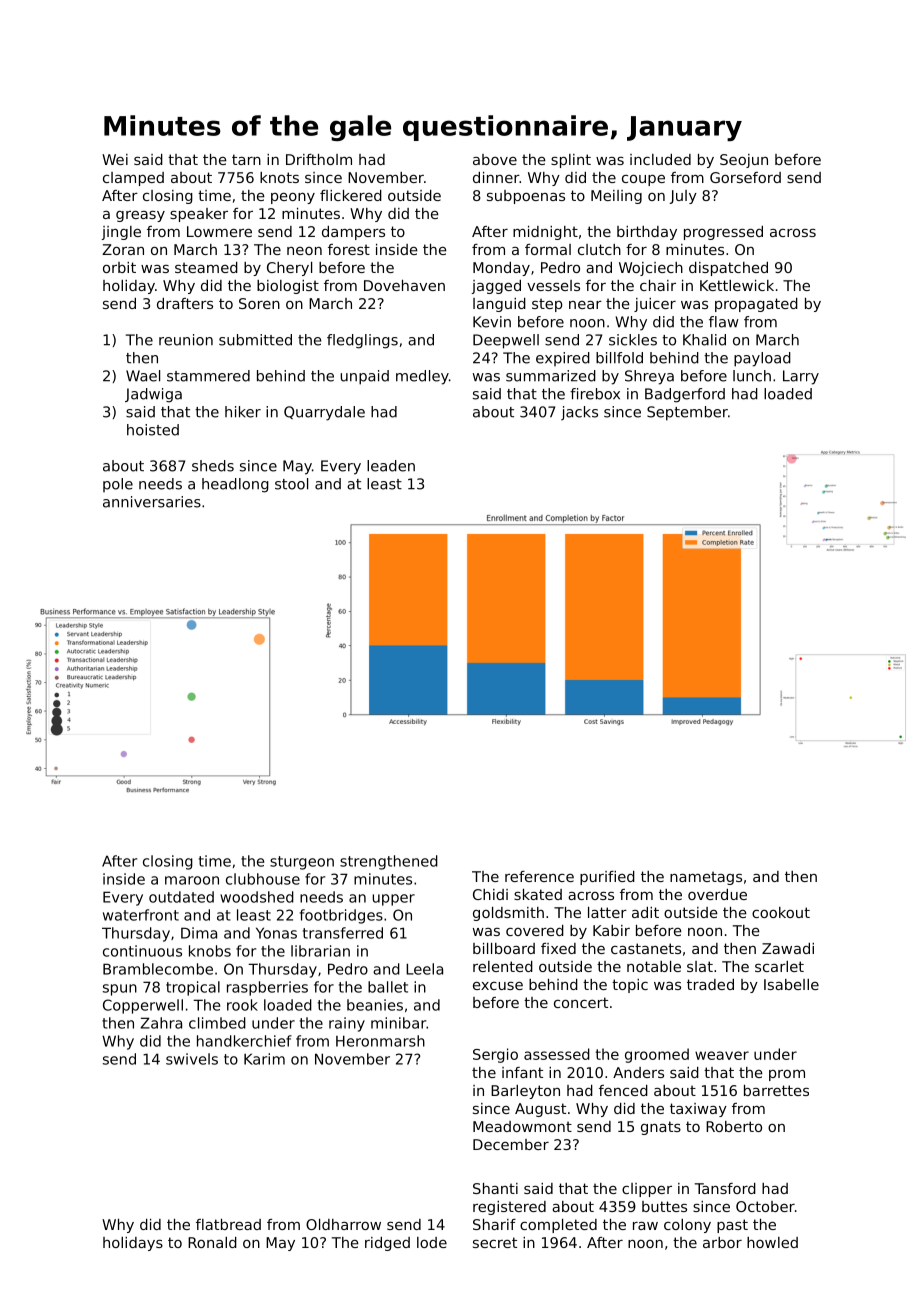 This screenshot has width=924, height=1308. Describe the element at coordinates (246, 159) in the screenshot. I see `tarn` at that location.
